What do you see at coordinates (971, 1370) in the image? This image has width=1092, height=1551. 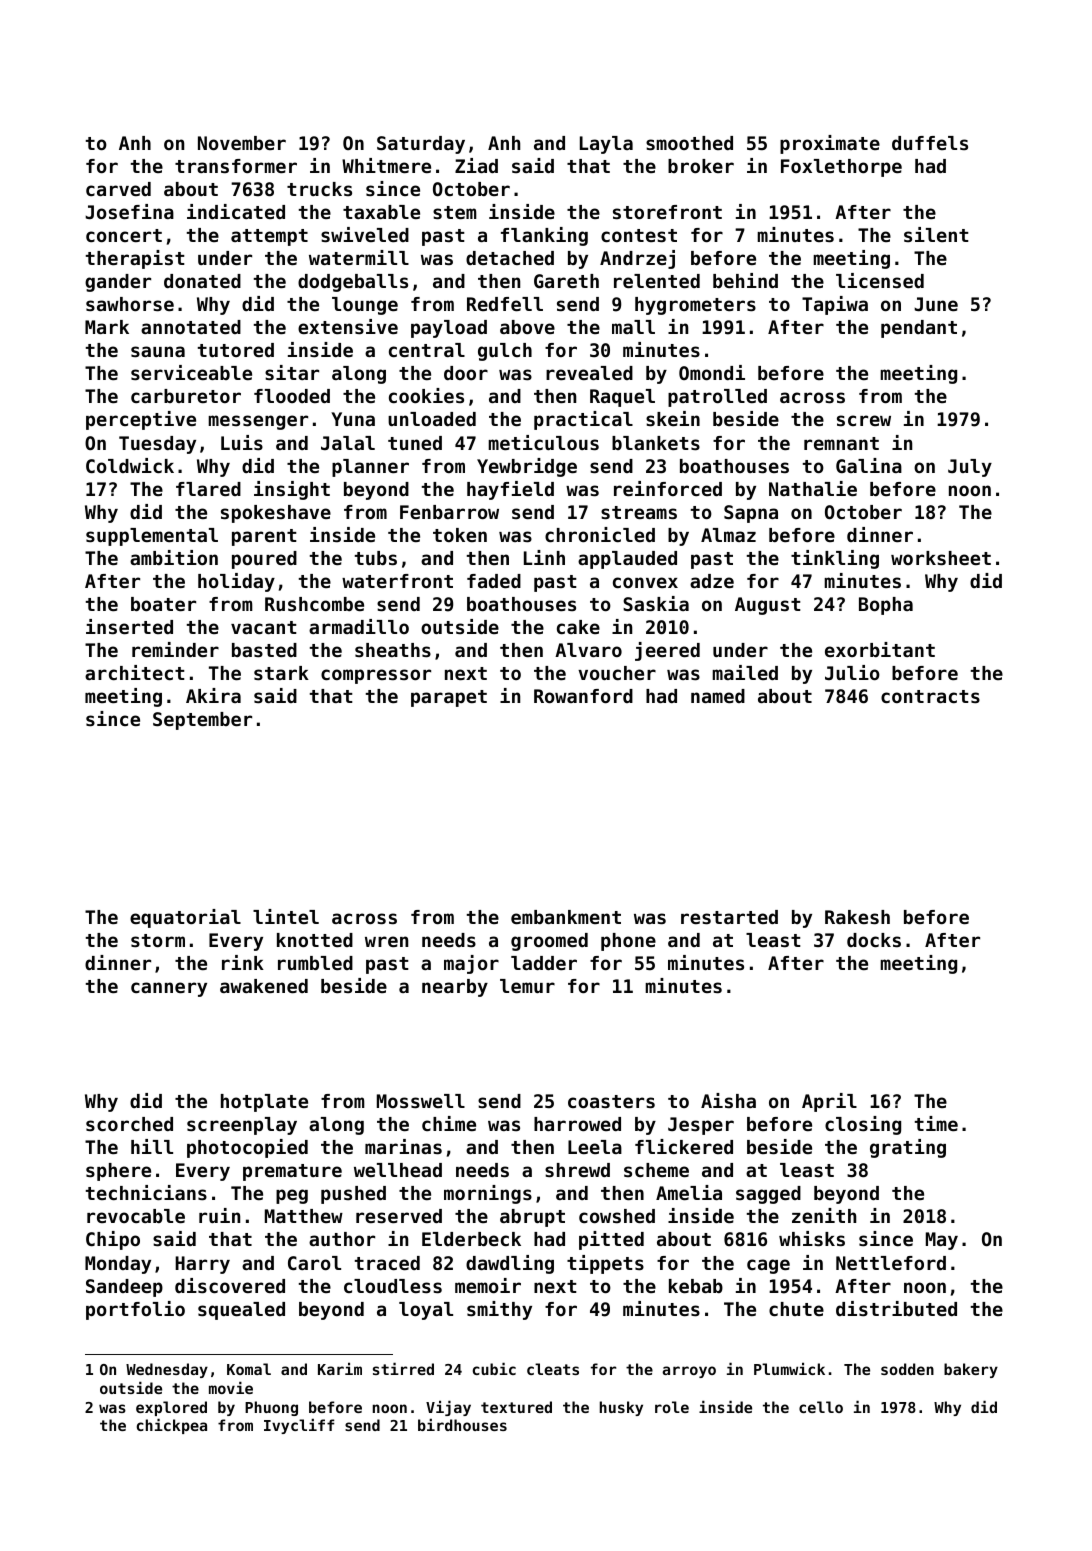 I see `bakery` at bounding box center [971, 1370].
